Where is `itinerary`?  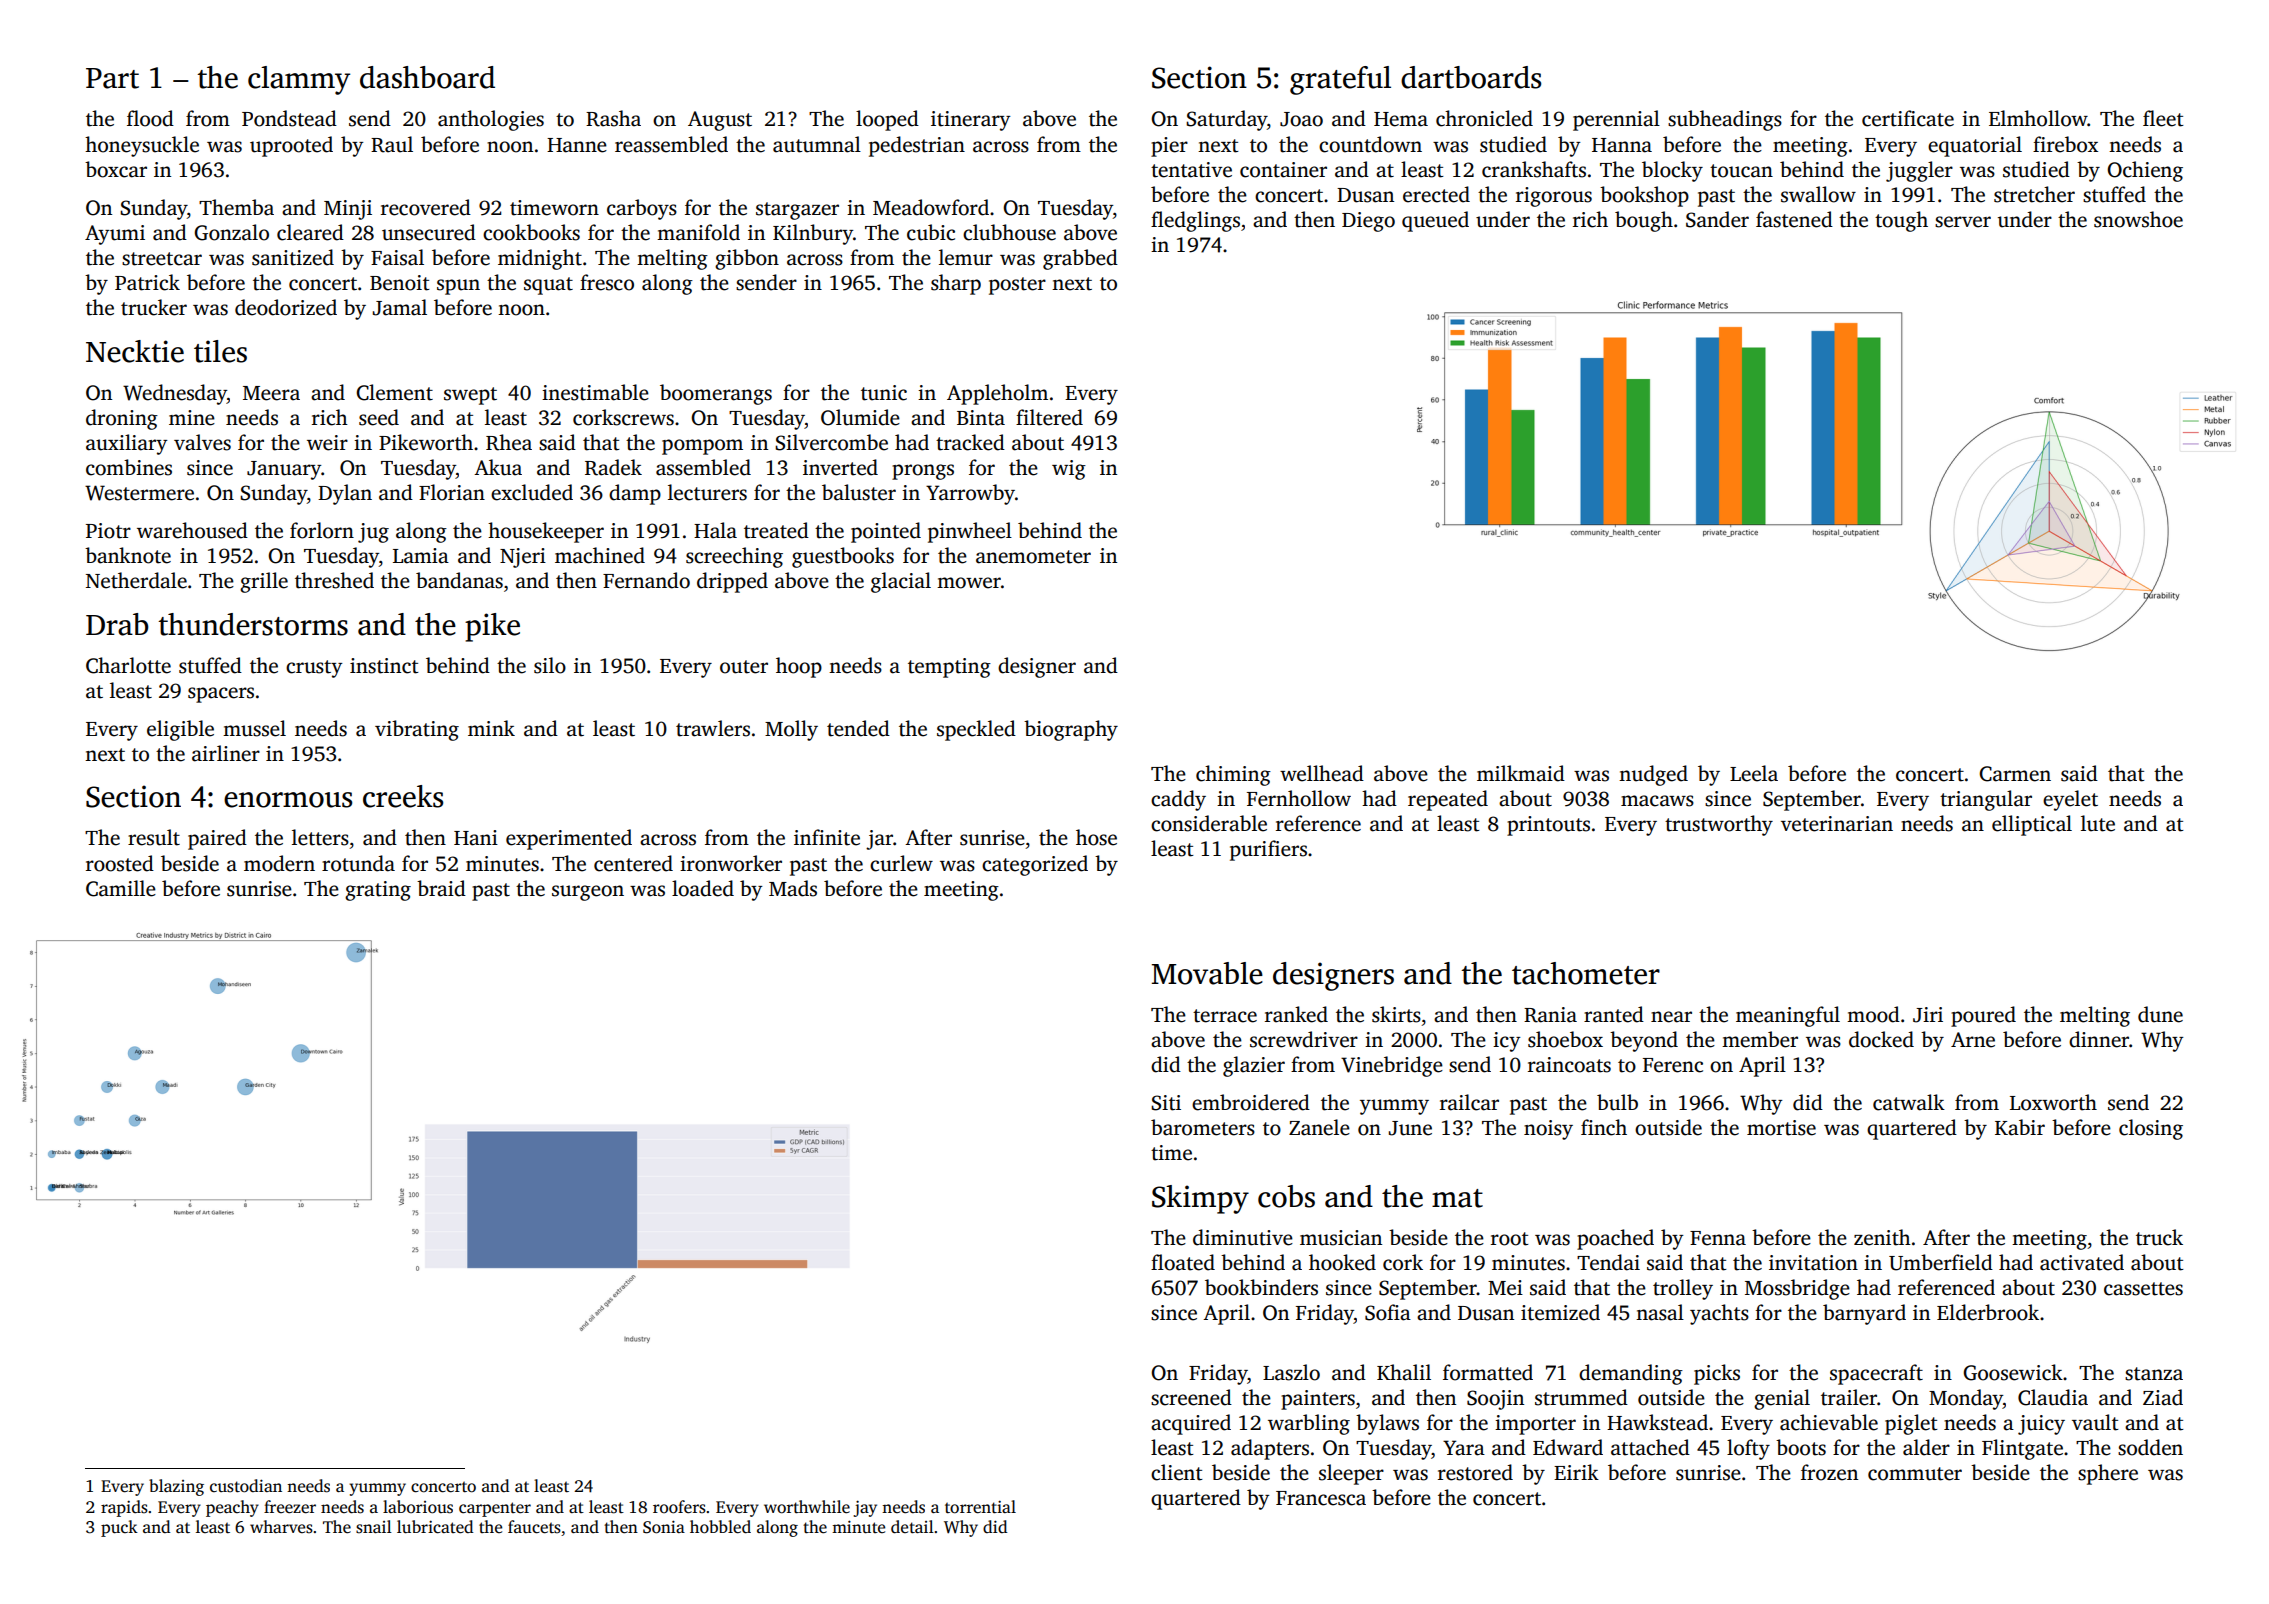
itinerary is located at coordinates (970, 121).
